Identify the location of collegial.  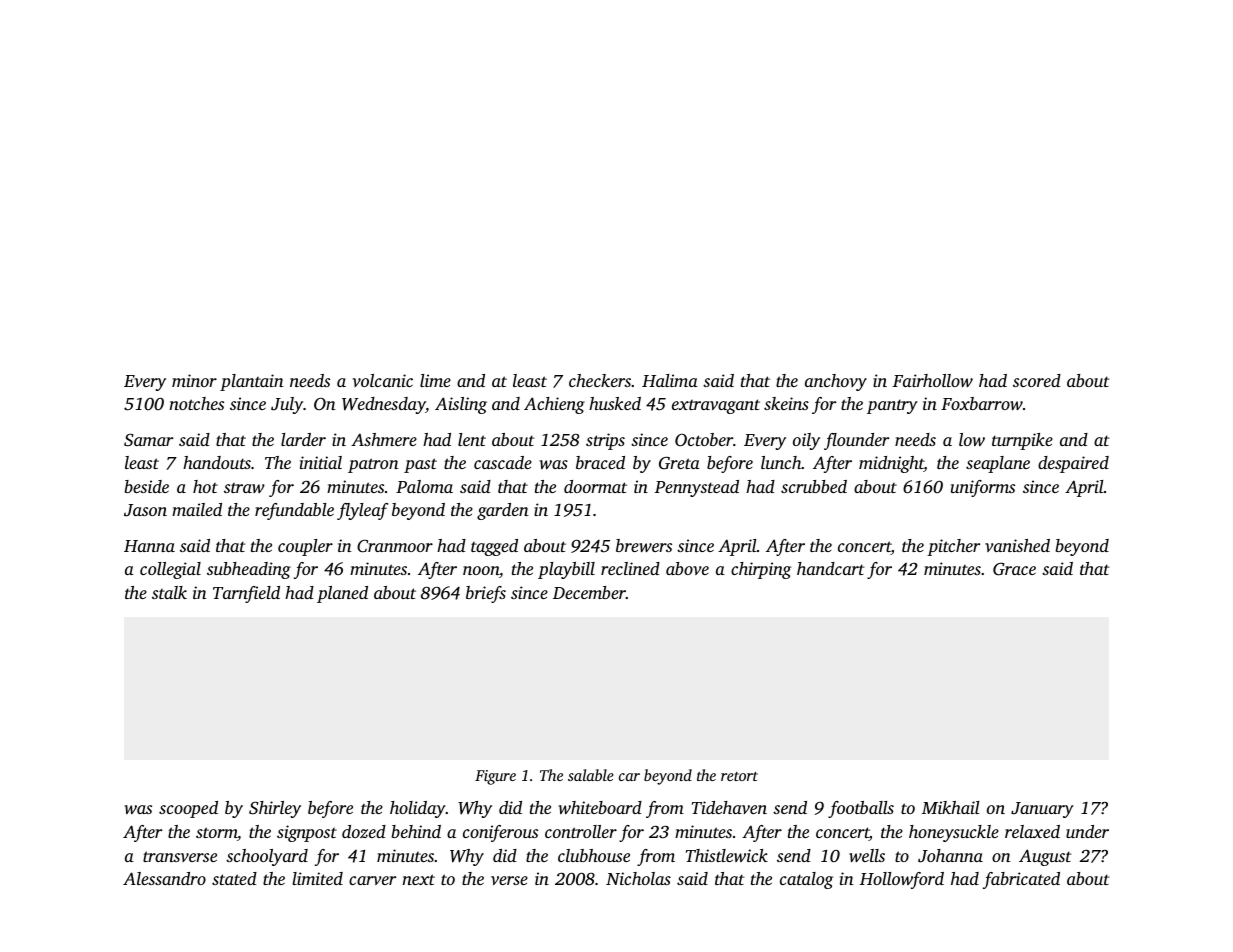
(170, 570).
